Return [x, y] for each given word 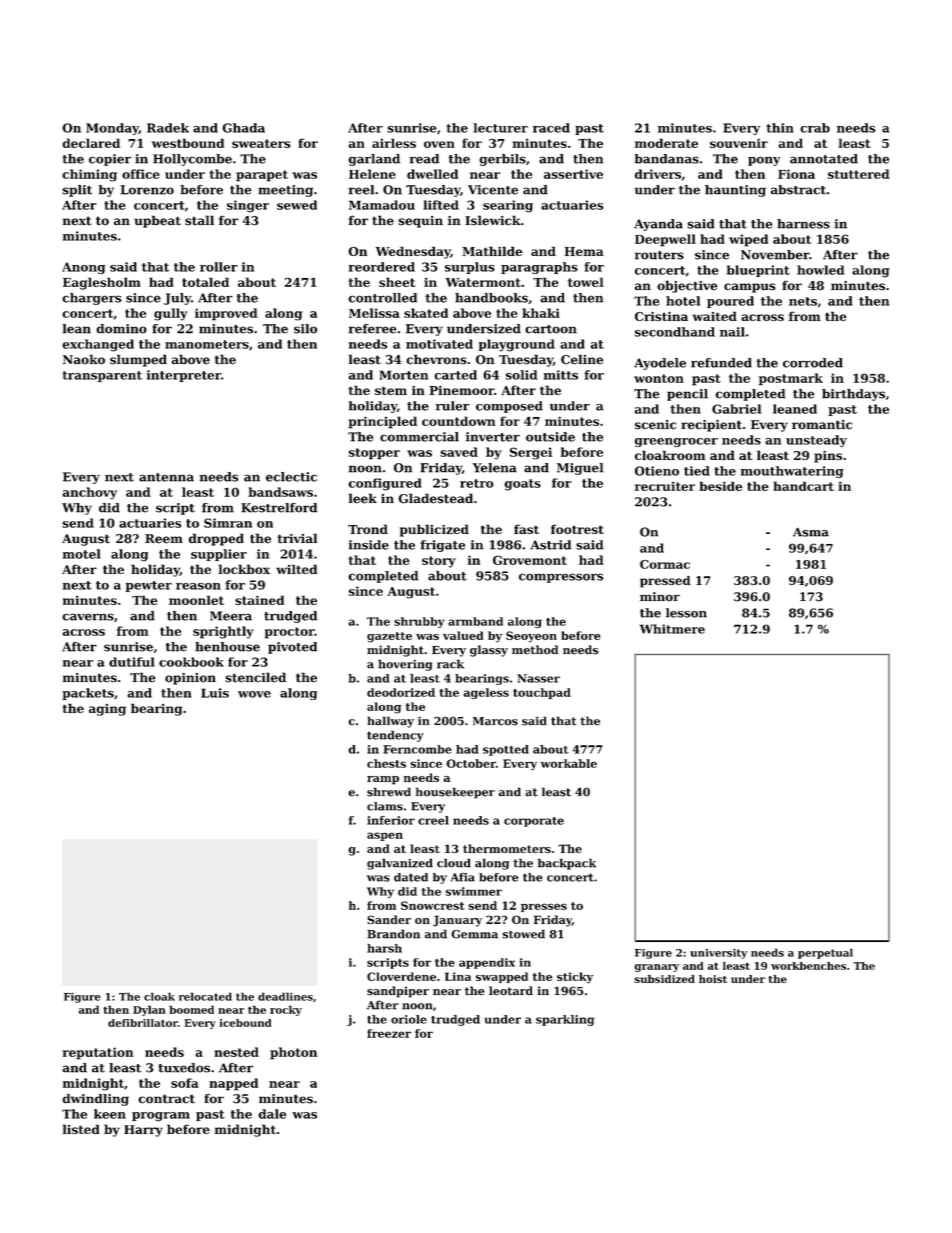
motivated [439, 344]
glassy [489, 651]
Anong [83, 268]
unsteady [816, 441]
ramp [383, 780]
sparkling [565, 1020]
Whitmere [672, 629]
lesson [686, 613]
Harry [143, 1131]
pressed [665, 582]
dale [272, 1114]
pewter [149, 586]
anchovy [90, 493]
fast [526, 529]
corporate [534, 822]
